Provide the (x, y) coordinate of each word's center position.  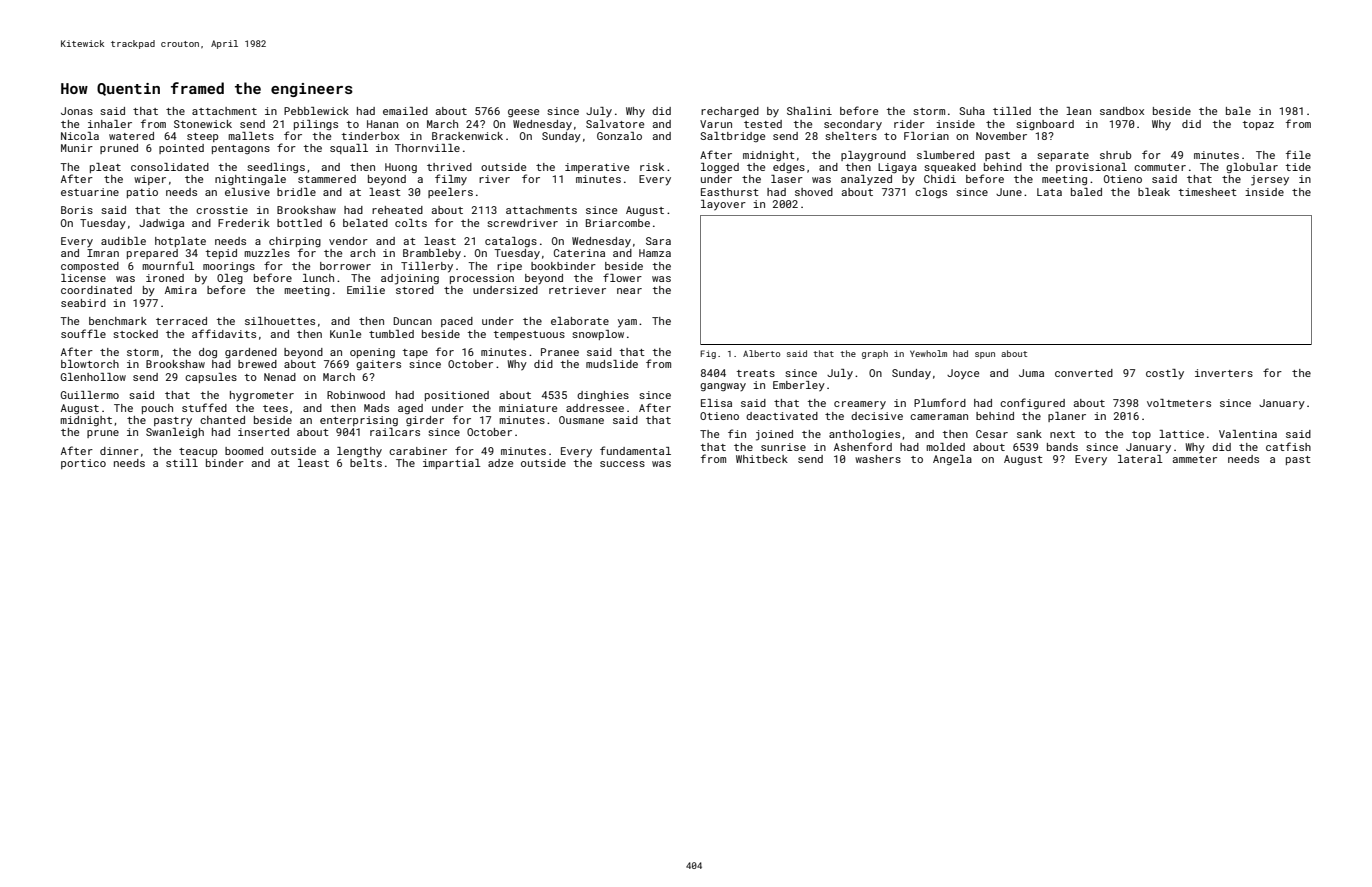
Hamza (655, 253)
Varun (716, 124)
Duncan (412, 321)
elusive (247, 192)
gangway (723, 387)
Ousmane (581, 420)
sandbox (1122, 111)
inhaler (110, 124)
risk (652, 167)
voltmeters (1179, 403)
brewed (257, 364)
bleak (1154, 192)
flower (622, 277)
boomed (244, 451)
